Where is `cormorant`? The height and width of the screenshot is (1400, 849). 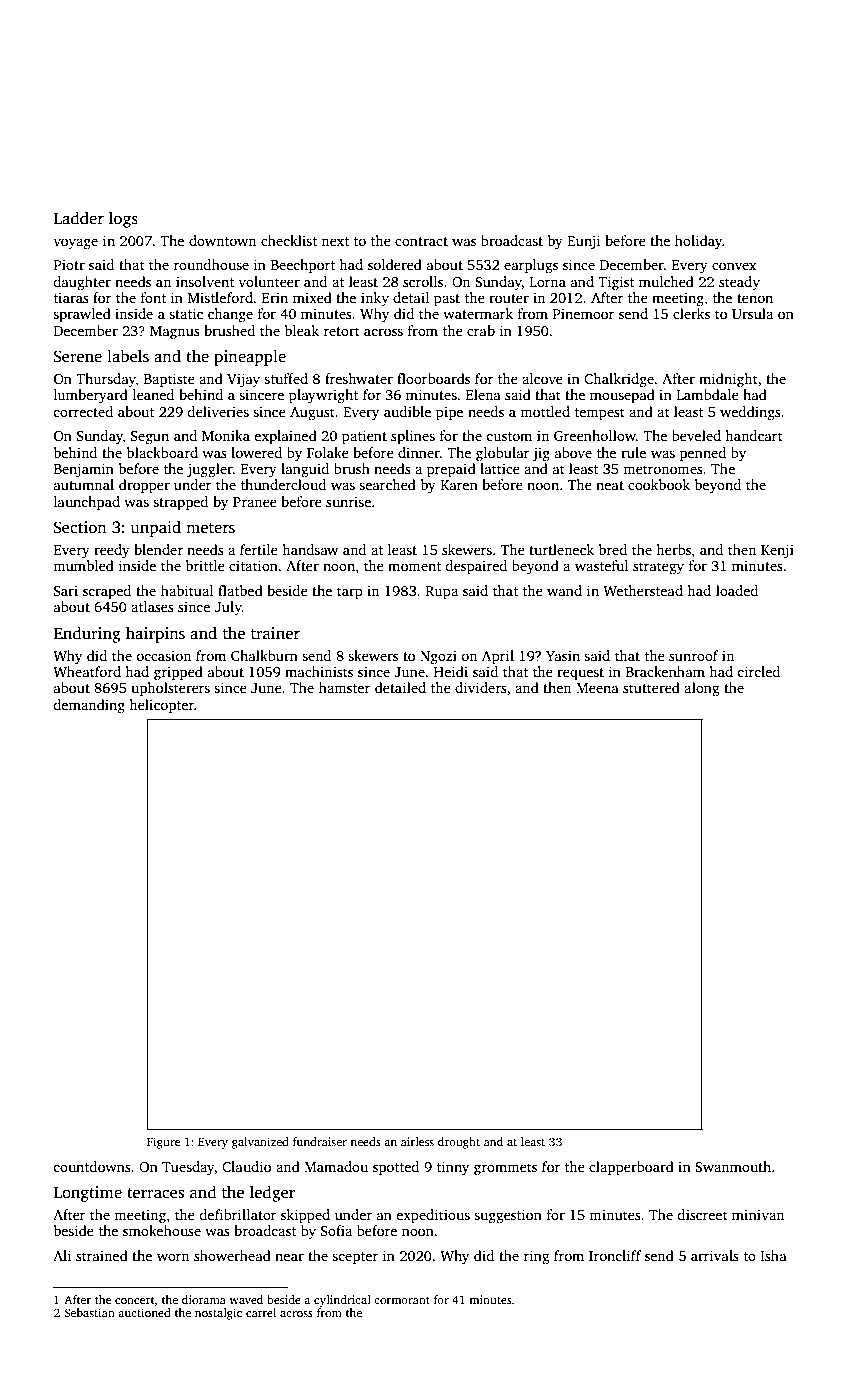 cormorant is located at coordinates (402, 1300).
